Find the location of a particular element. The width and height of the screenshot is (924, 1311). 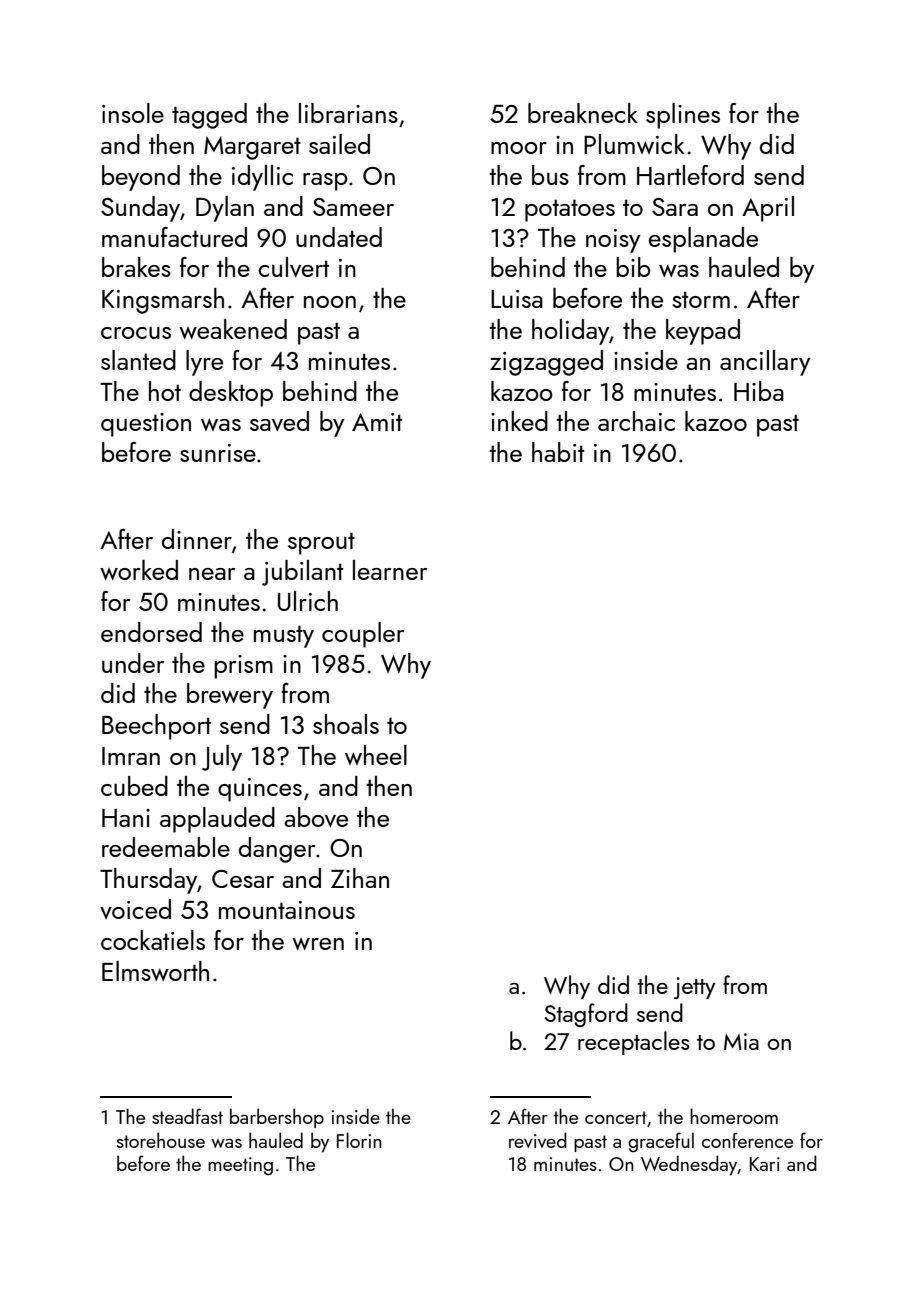

Hiba is located at coordinates (759, 391).
